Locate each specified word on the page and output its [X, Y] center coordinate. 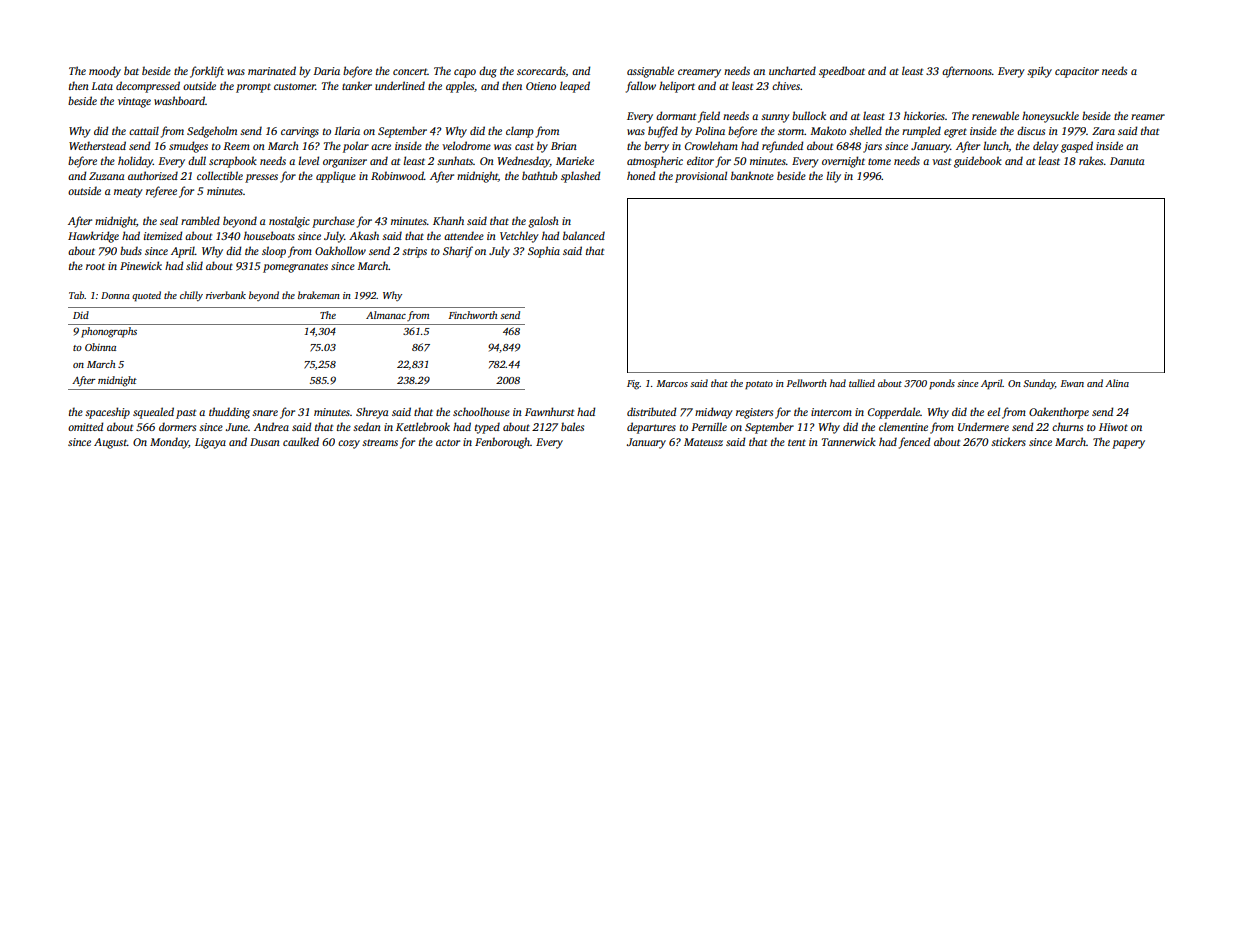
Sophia [544, 252]
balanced [584, 235]
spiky [1039, 72]
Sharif [458, 252]
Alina [1117, 383]
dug [488, 72]
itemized [163, 235]
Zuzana [106, 176]
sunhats [455, 160]
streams [380, 442]
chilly [191, 296]
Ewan [1072, 383]
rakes [1091, 160]
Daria [327, 71]
